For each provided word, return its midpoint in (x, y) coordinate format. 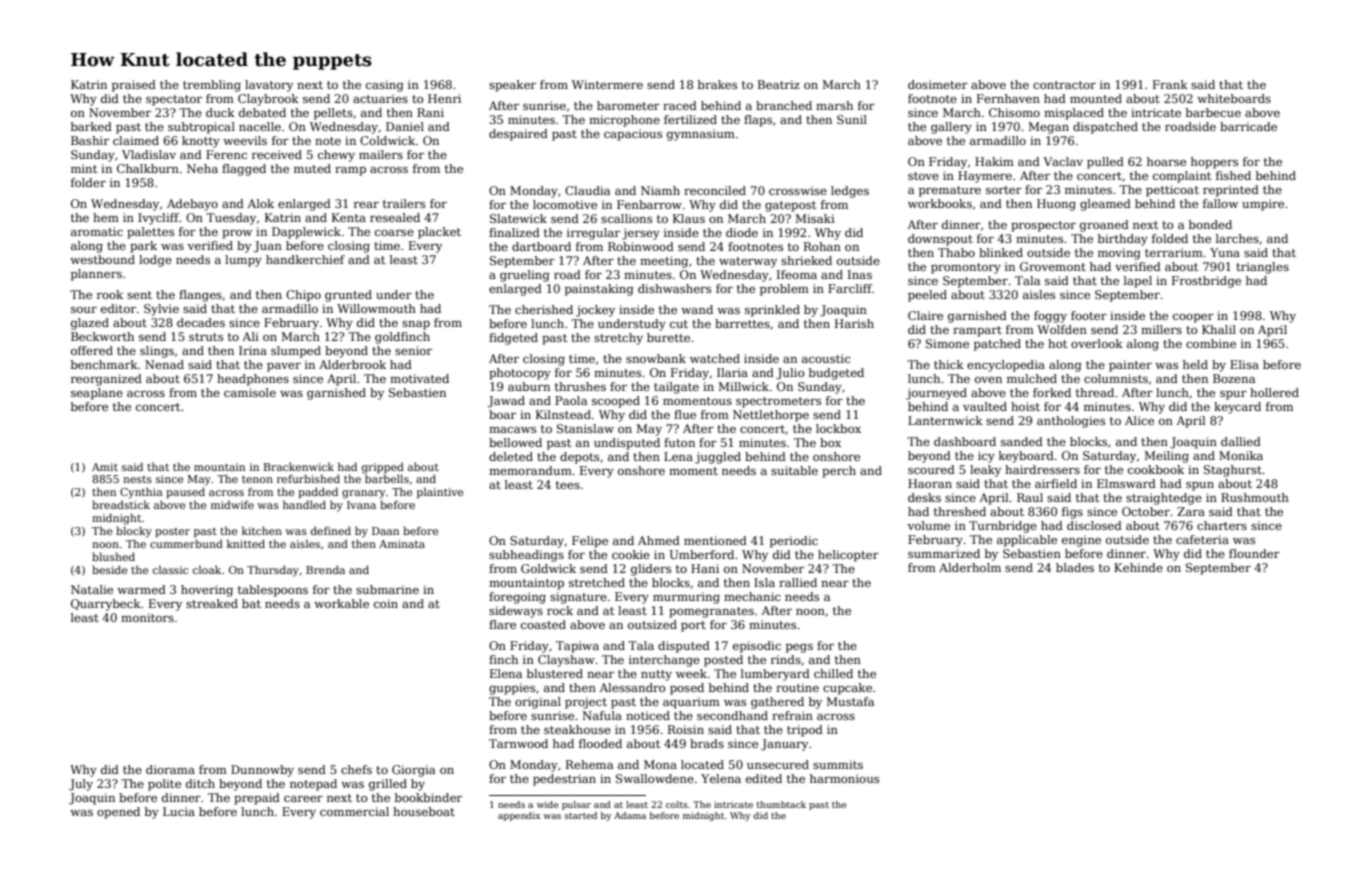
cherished (544, 309)
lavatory (269, 86)
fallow (1220, 203)
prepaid (257, 799)
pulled (1105, 163)
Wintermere (607, 84)
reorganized (106, 380)
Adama (630, 815)
